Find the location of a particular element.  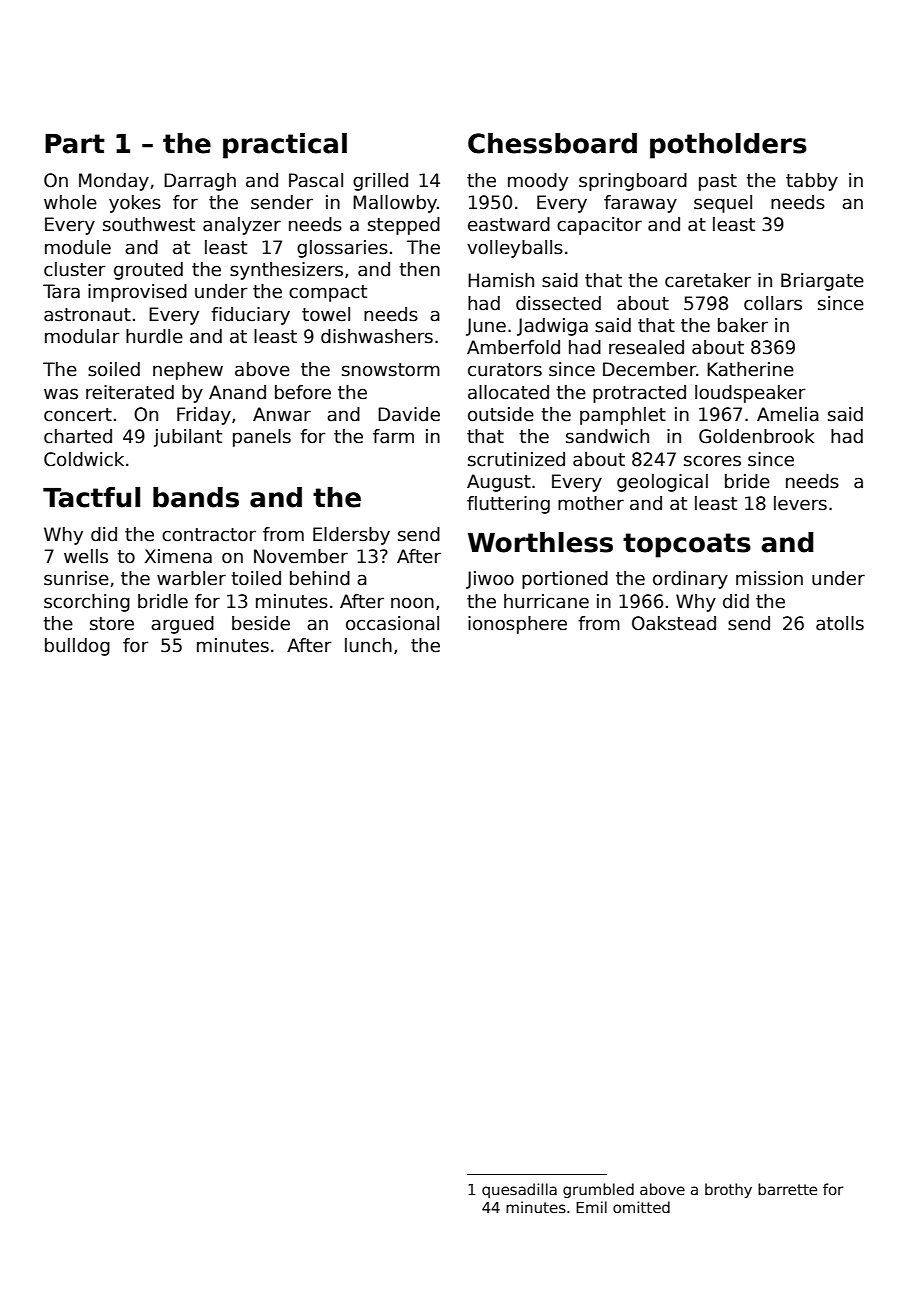

Emil is located at coordinates (591, 1207).
